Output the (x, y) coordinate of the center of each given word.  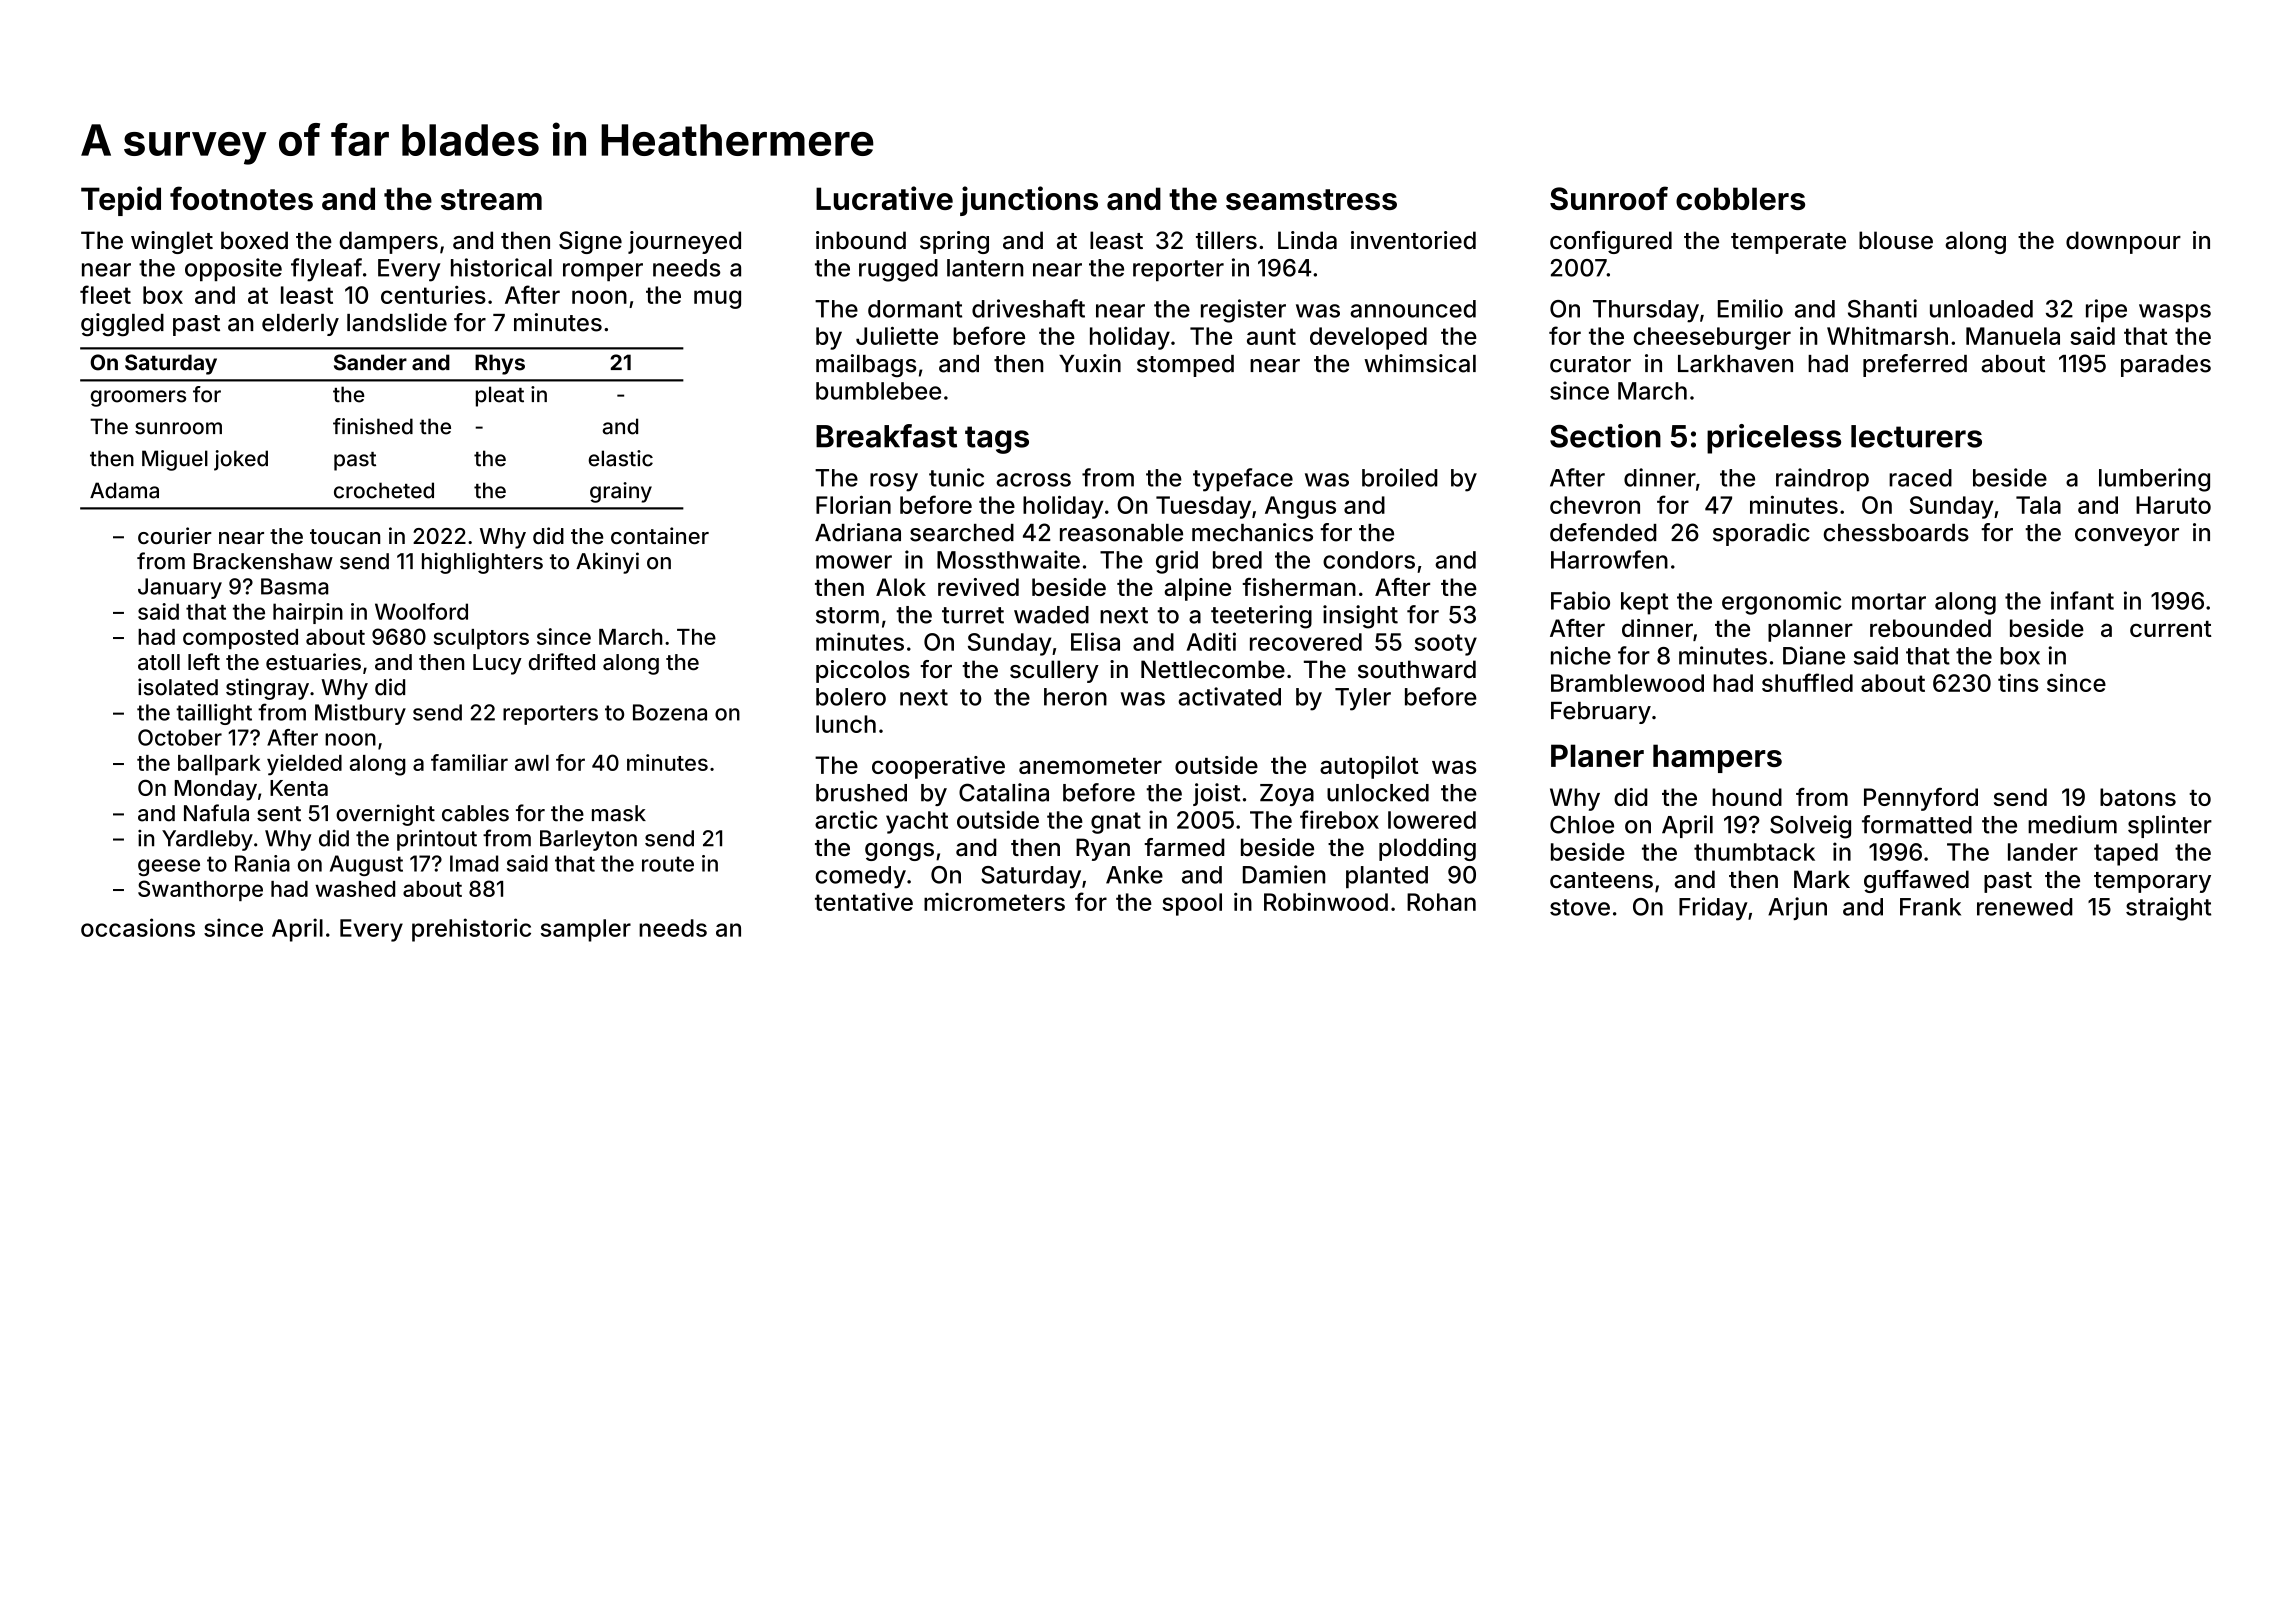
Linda (1307, 240)
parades (2166, 366)
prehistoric (471, 930)
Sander (370, 362)
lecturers (1916, 436)
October (180, 737)
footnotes (241, 198)
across (1033, 480)
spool (1192, 904)
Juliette (897, 336)
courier (175, 535)
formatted (1917, 824)
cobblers (1740, 198)
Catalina (1004, 792)
